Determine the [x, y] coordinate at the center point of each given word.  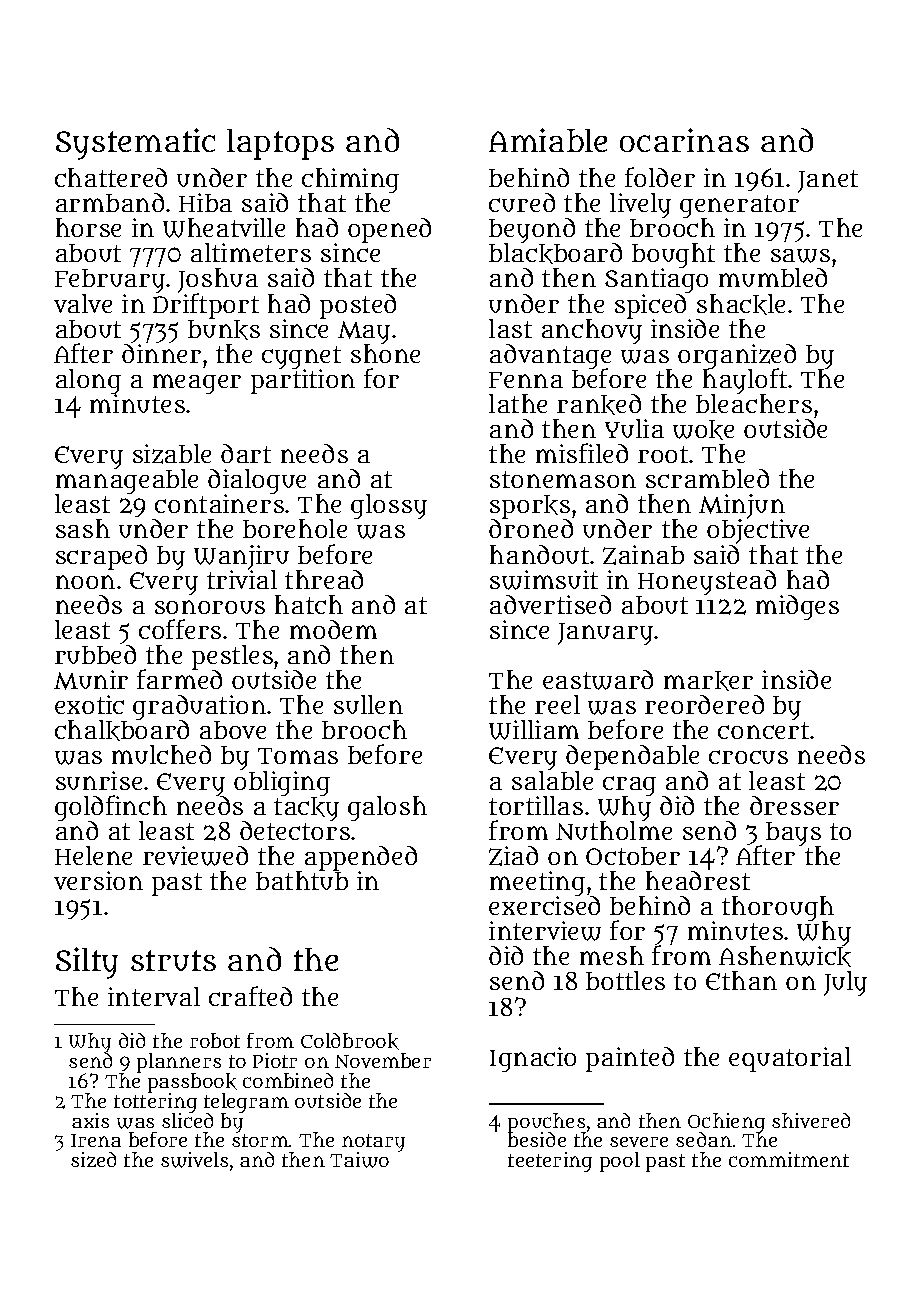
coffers [180, 629]
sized [93, 1159]
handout [539, 554]
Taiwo [359, 1160]
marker [708, 681]
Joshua [218, 281]
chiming [350, 181]
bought [673, 256]
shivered [811, 1120]
